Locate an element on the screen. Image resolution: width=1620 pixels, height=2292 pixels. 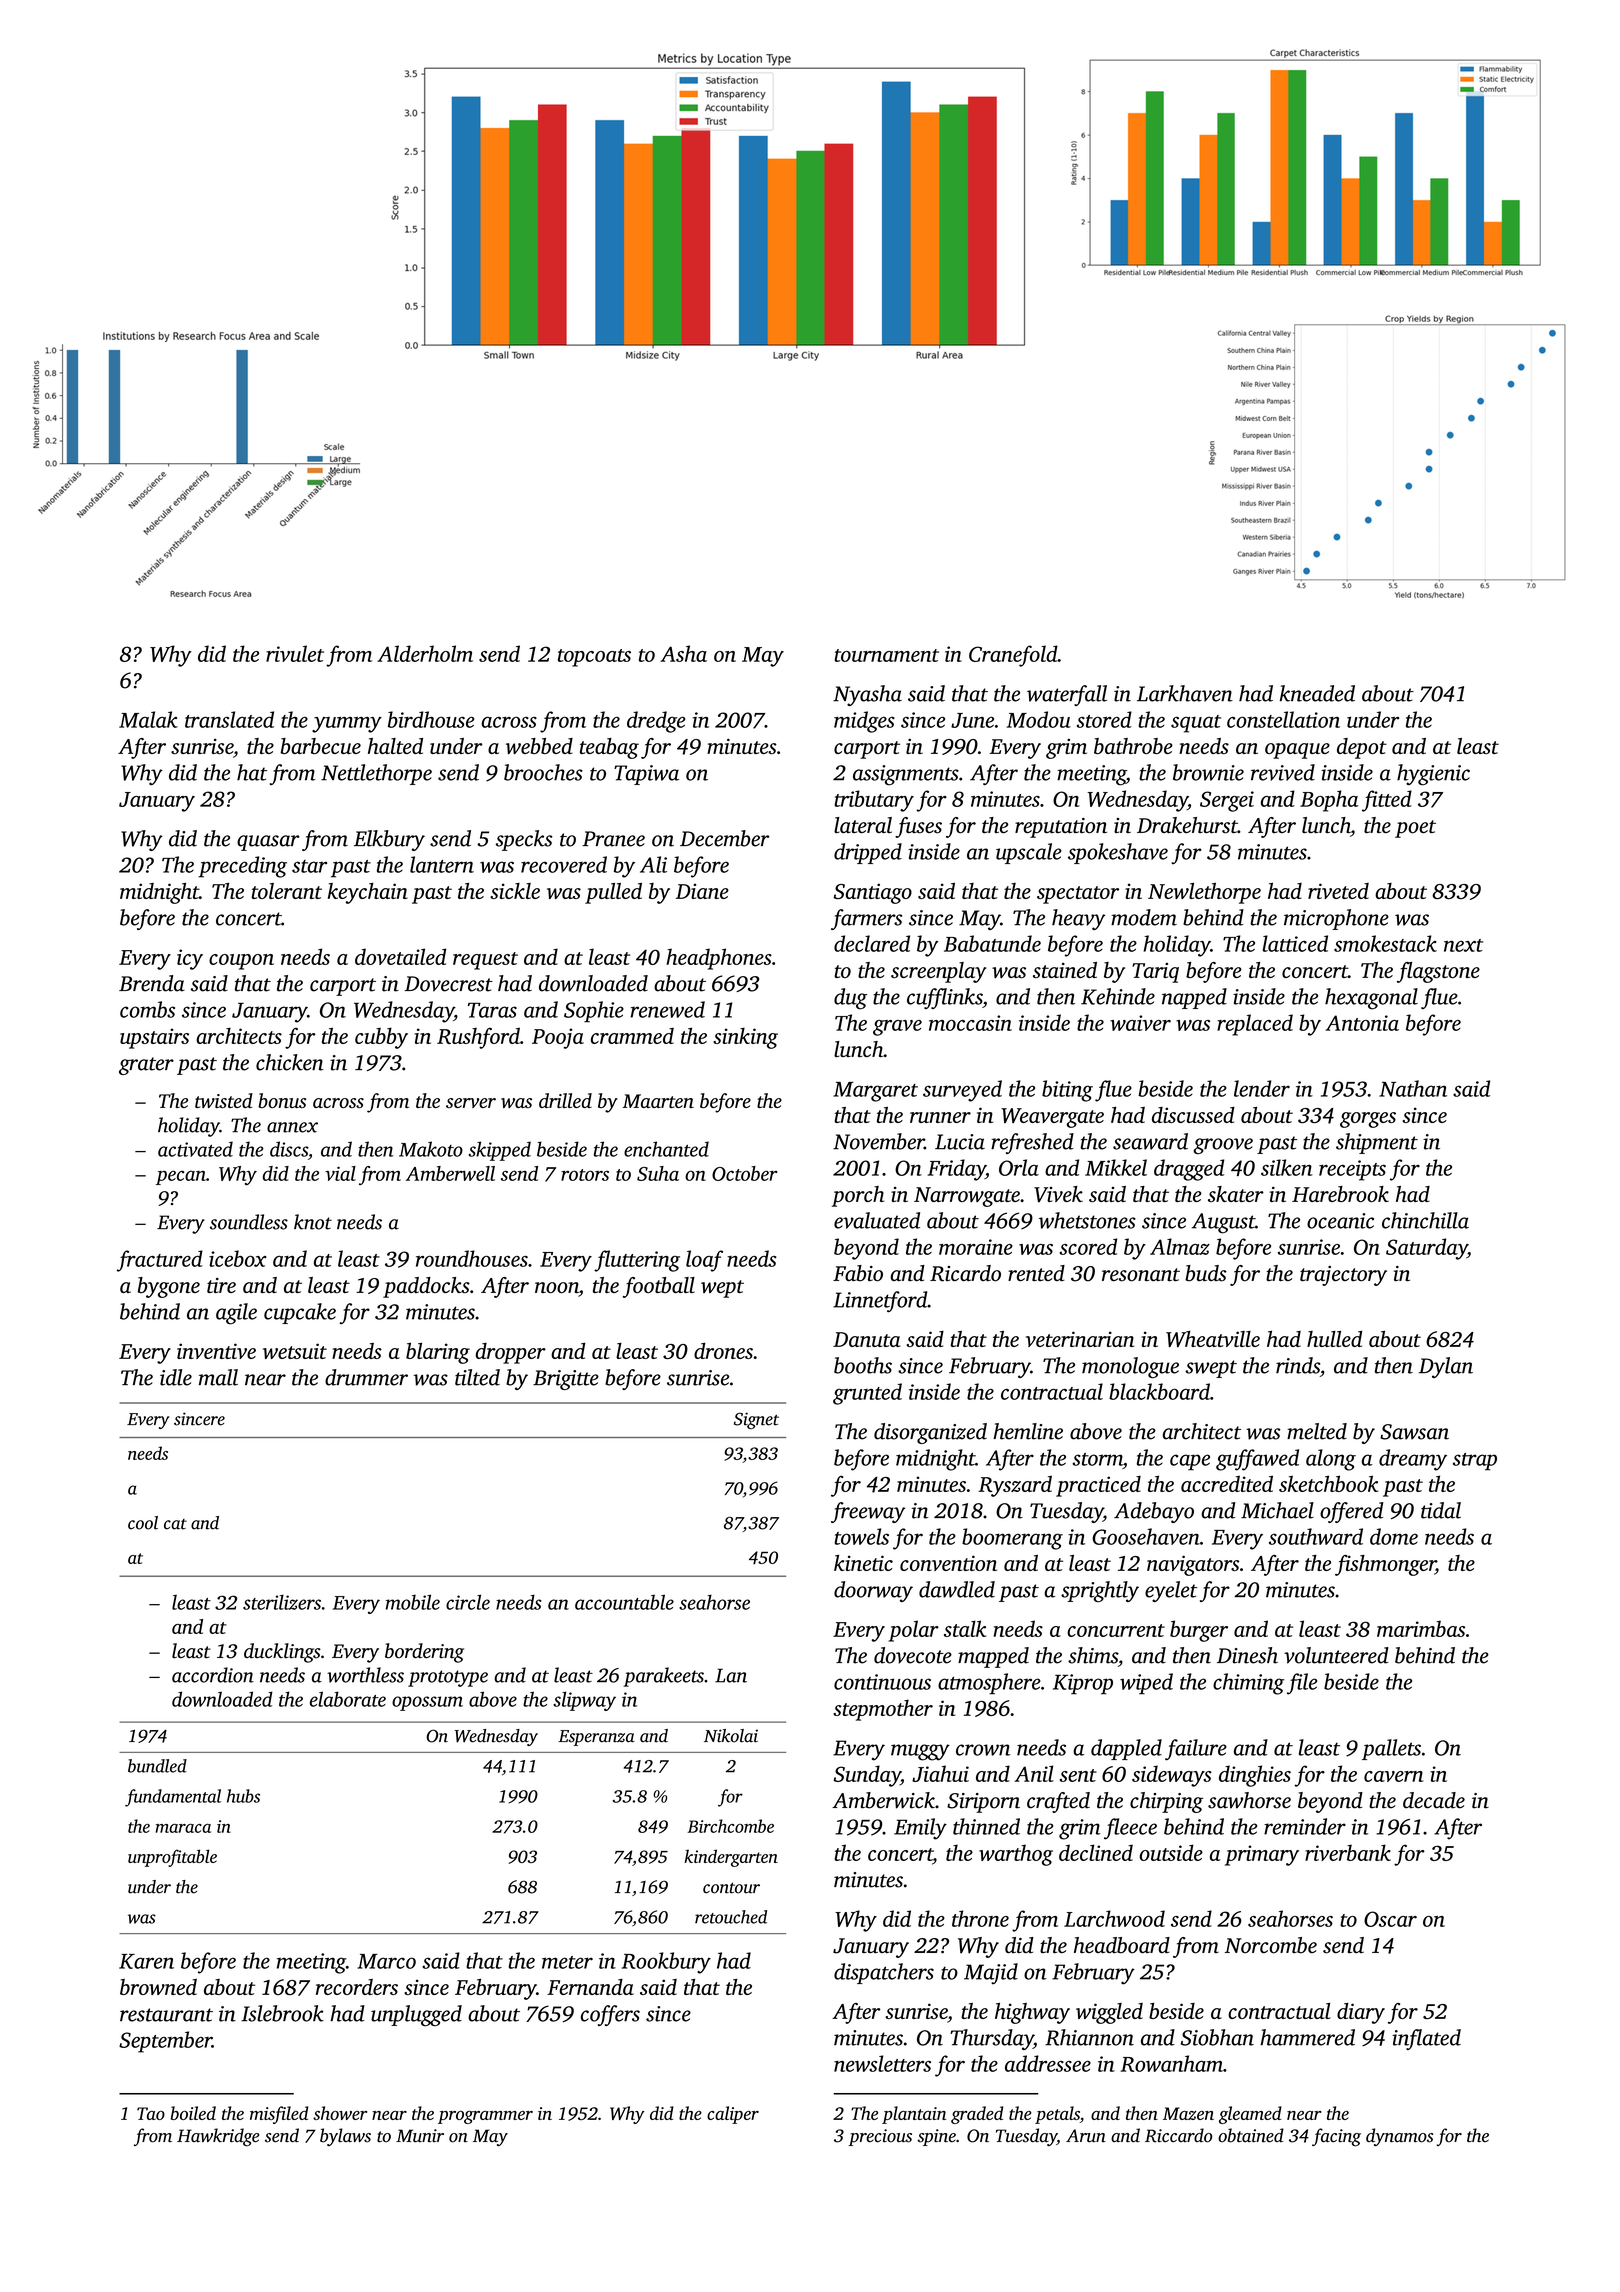
Pranee is located at coordinates (613, 839).
